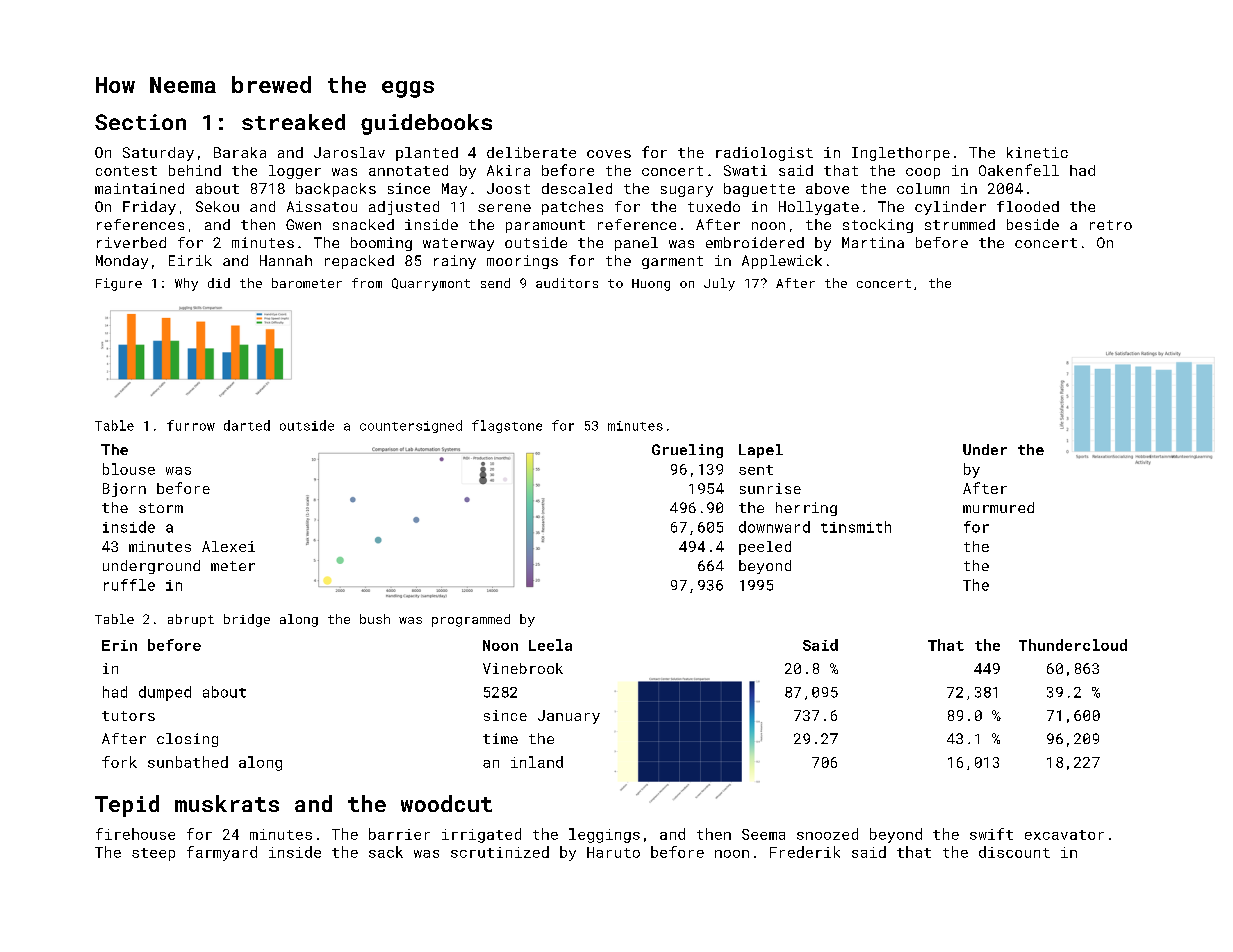  I want to click on Bjorn, so click(124, 490).
